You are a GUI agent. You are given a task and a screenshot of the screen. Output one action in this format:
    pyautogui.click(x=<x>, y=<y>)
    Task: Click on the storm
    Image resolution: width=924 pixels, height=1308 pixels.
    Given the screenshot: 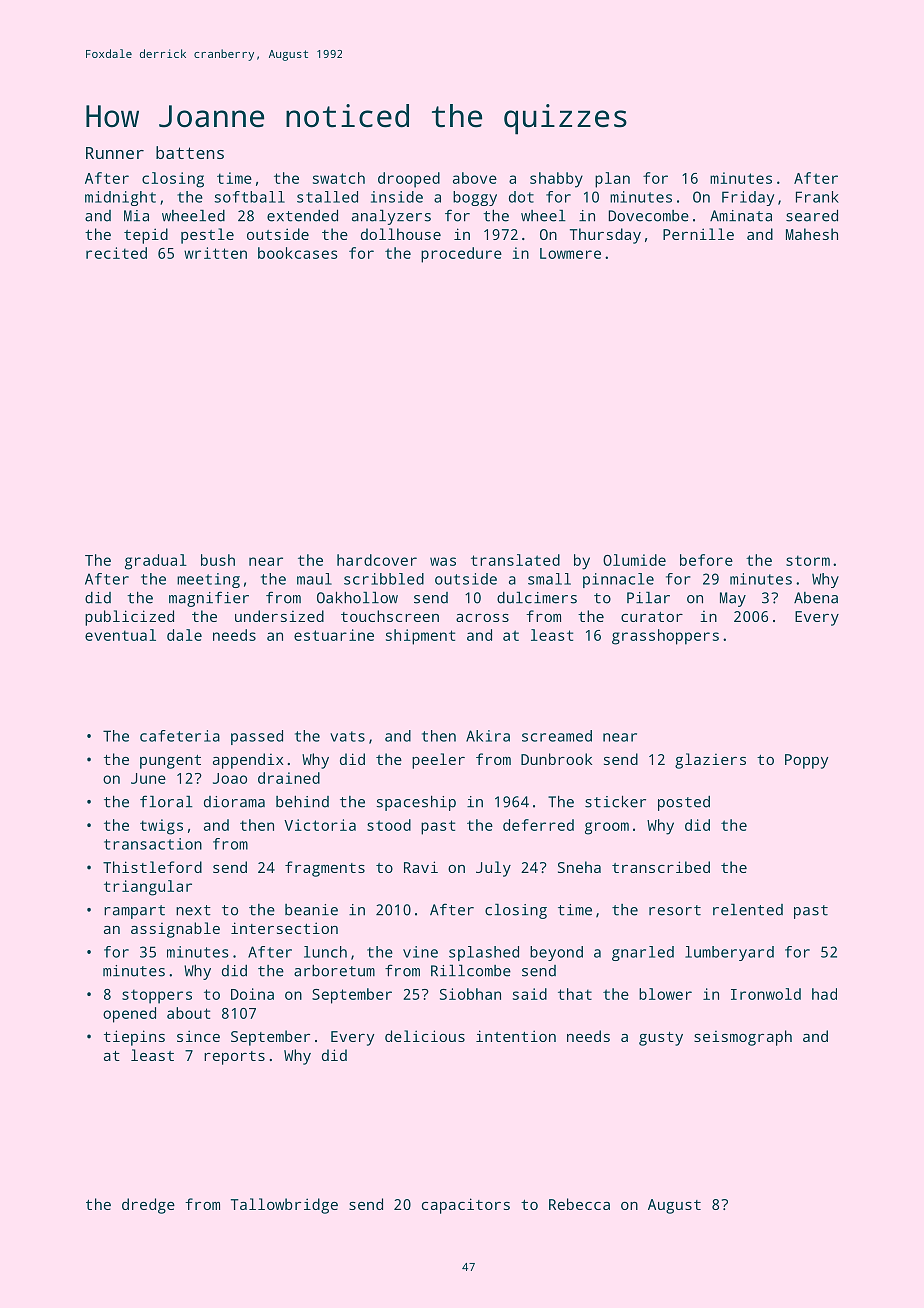 What is the action you would take?
    pyautogui.click(x=808, y=560)
